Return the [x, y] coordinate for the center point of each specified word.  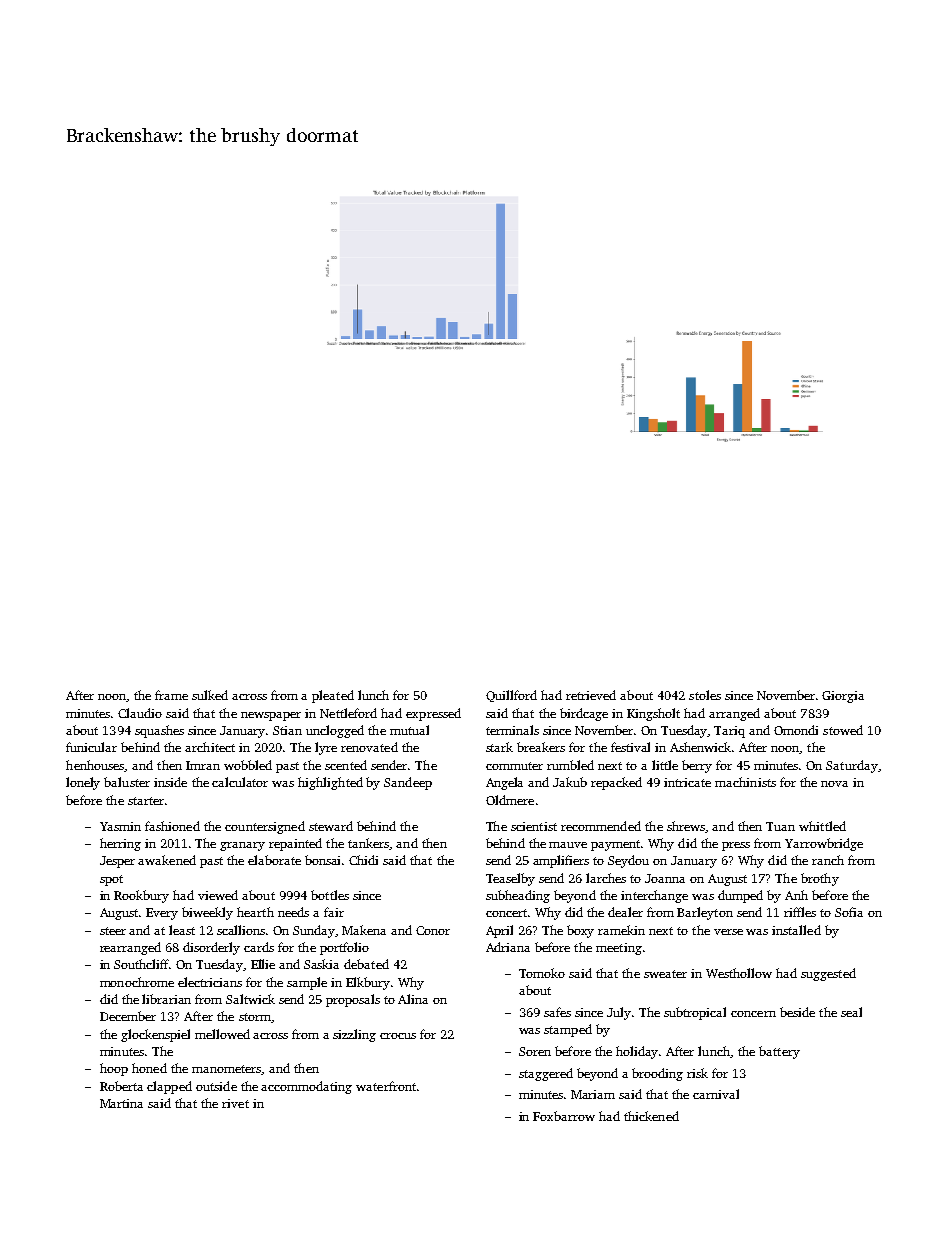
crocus [398, 1036]
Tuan [780, 826]
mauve [568, 845]
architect [210, 747]
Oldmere [510, 800]
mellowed [222, 1034]
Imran [203, 765]
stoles [705, 695]
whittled [822, 826]
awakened [167, 860]
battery [779, 1052]
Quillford [511, 696]
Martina [121, 1103]
